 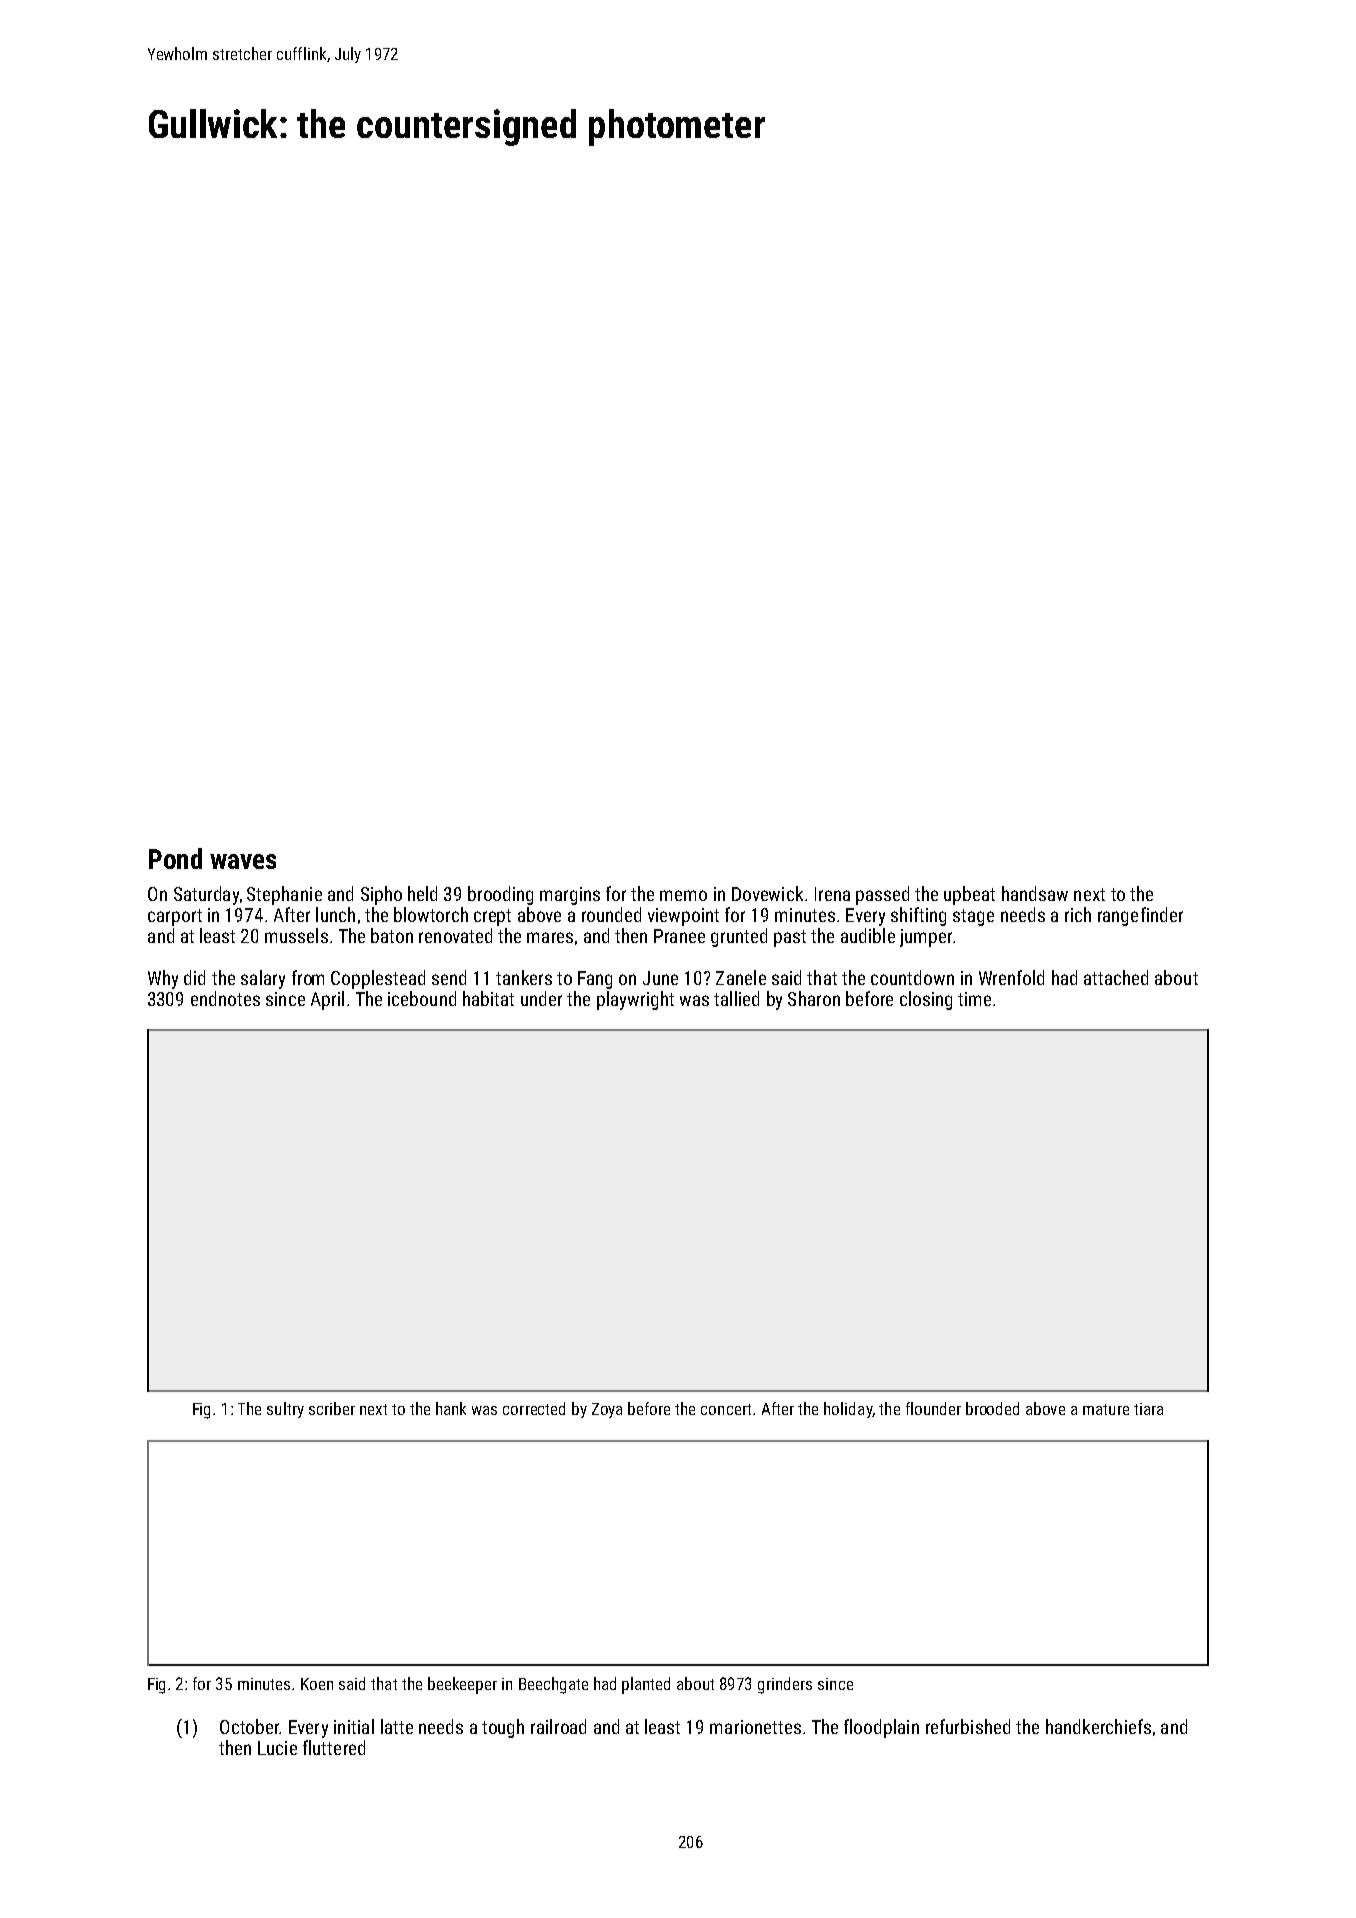 What do you see at coordinates (332, 1408) in the screenshot?
I see `scriber` at bounding box center [332, 1408].
